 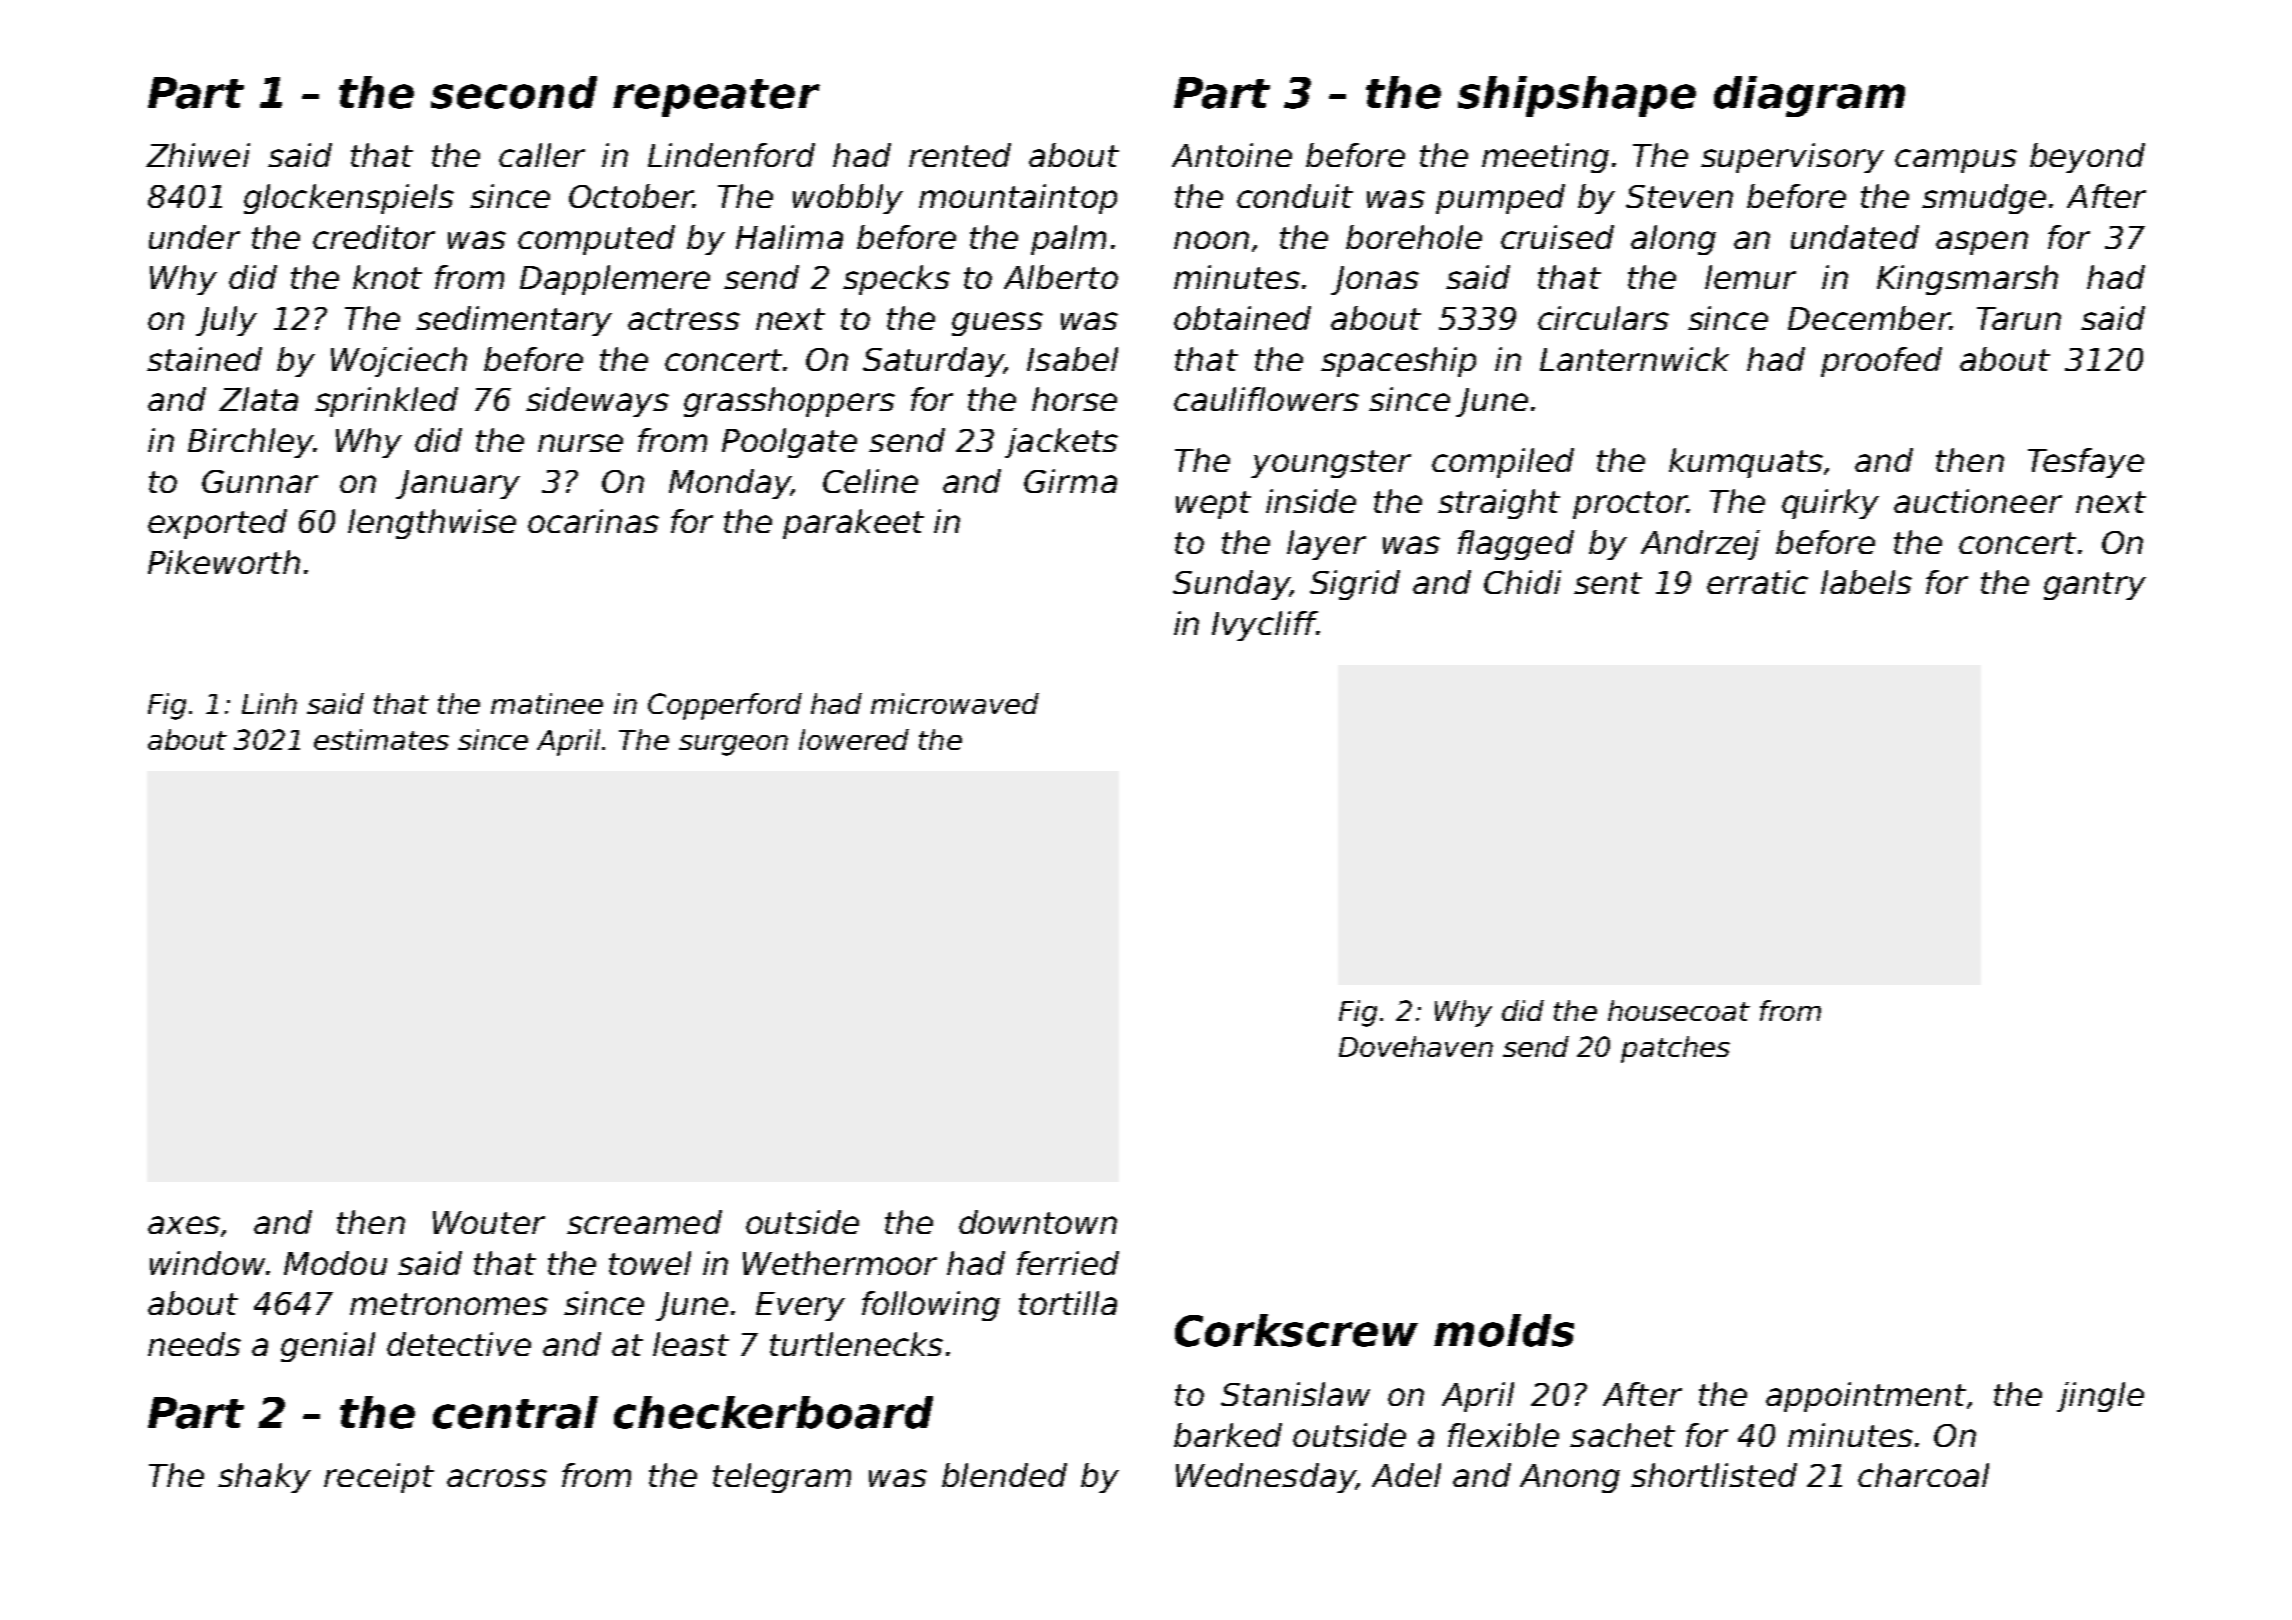 I want to click on lengthwise, so click(x=432, y=524).
